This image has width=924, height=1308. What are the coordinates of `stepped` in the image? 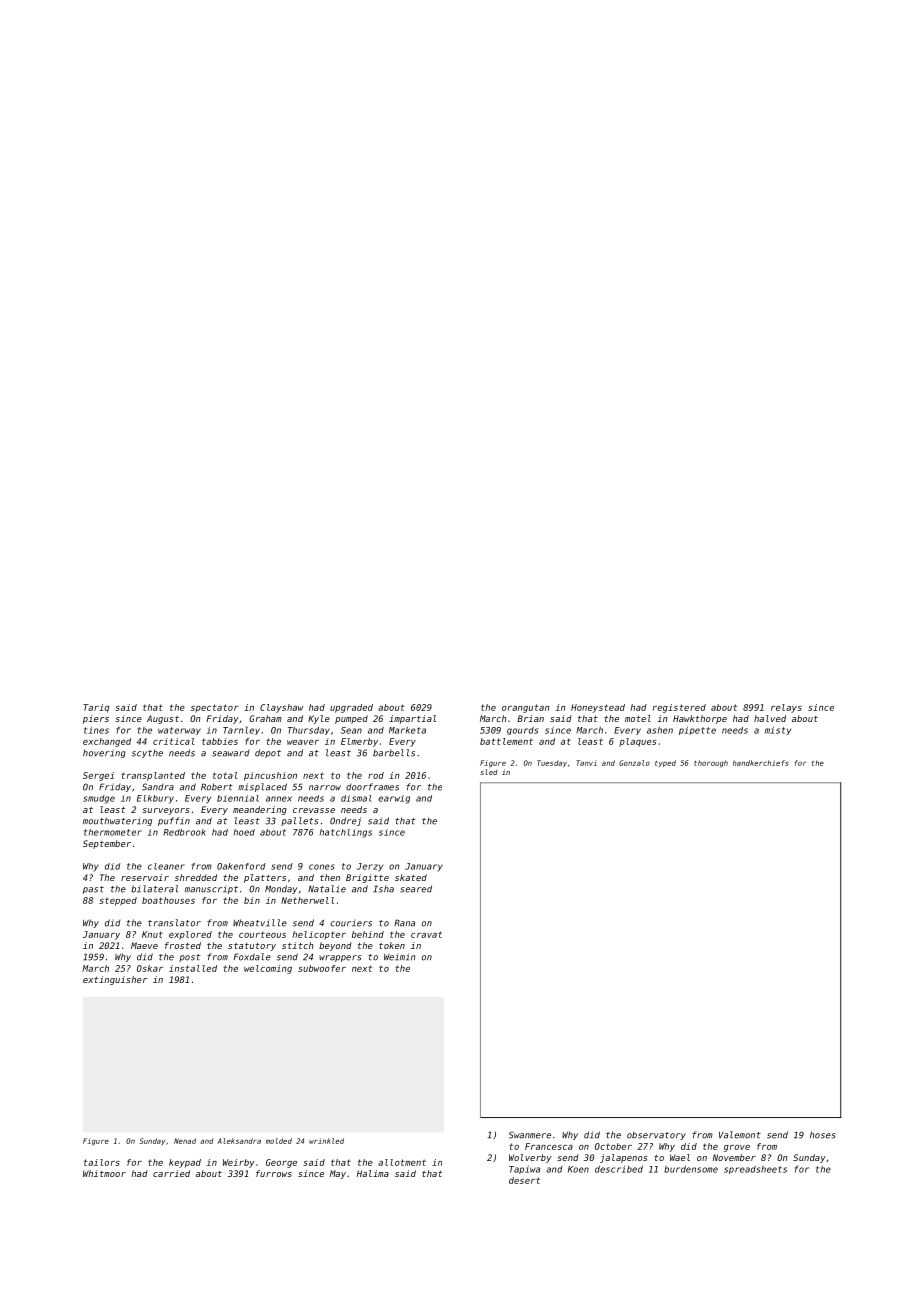 It's located at (118, 901).
